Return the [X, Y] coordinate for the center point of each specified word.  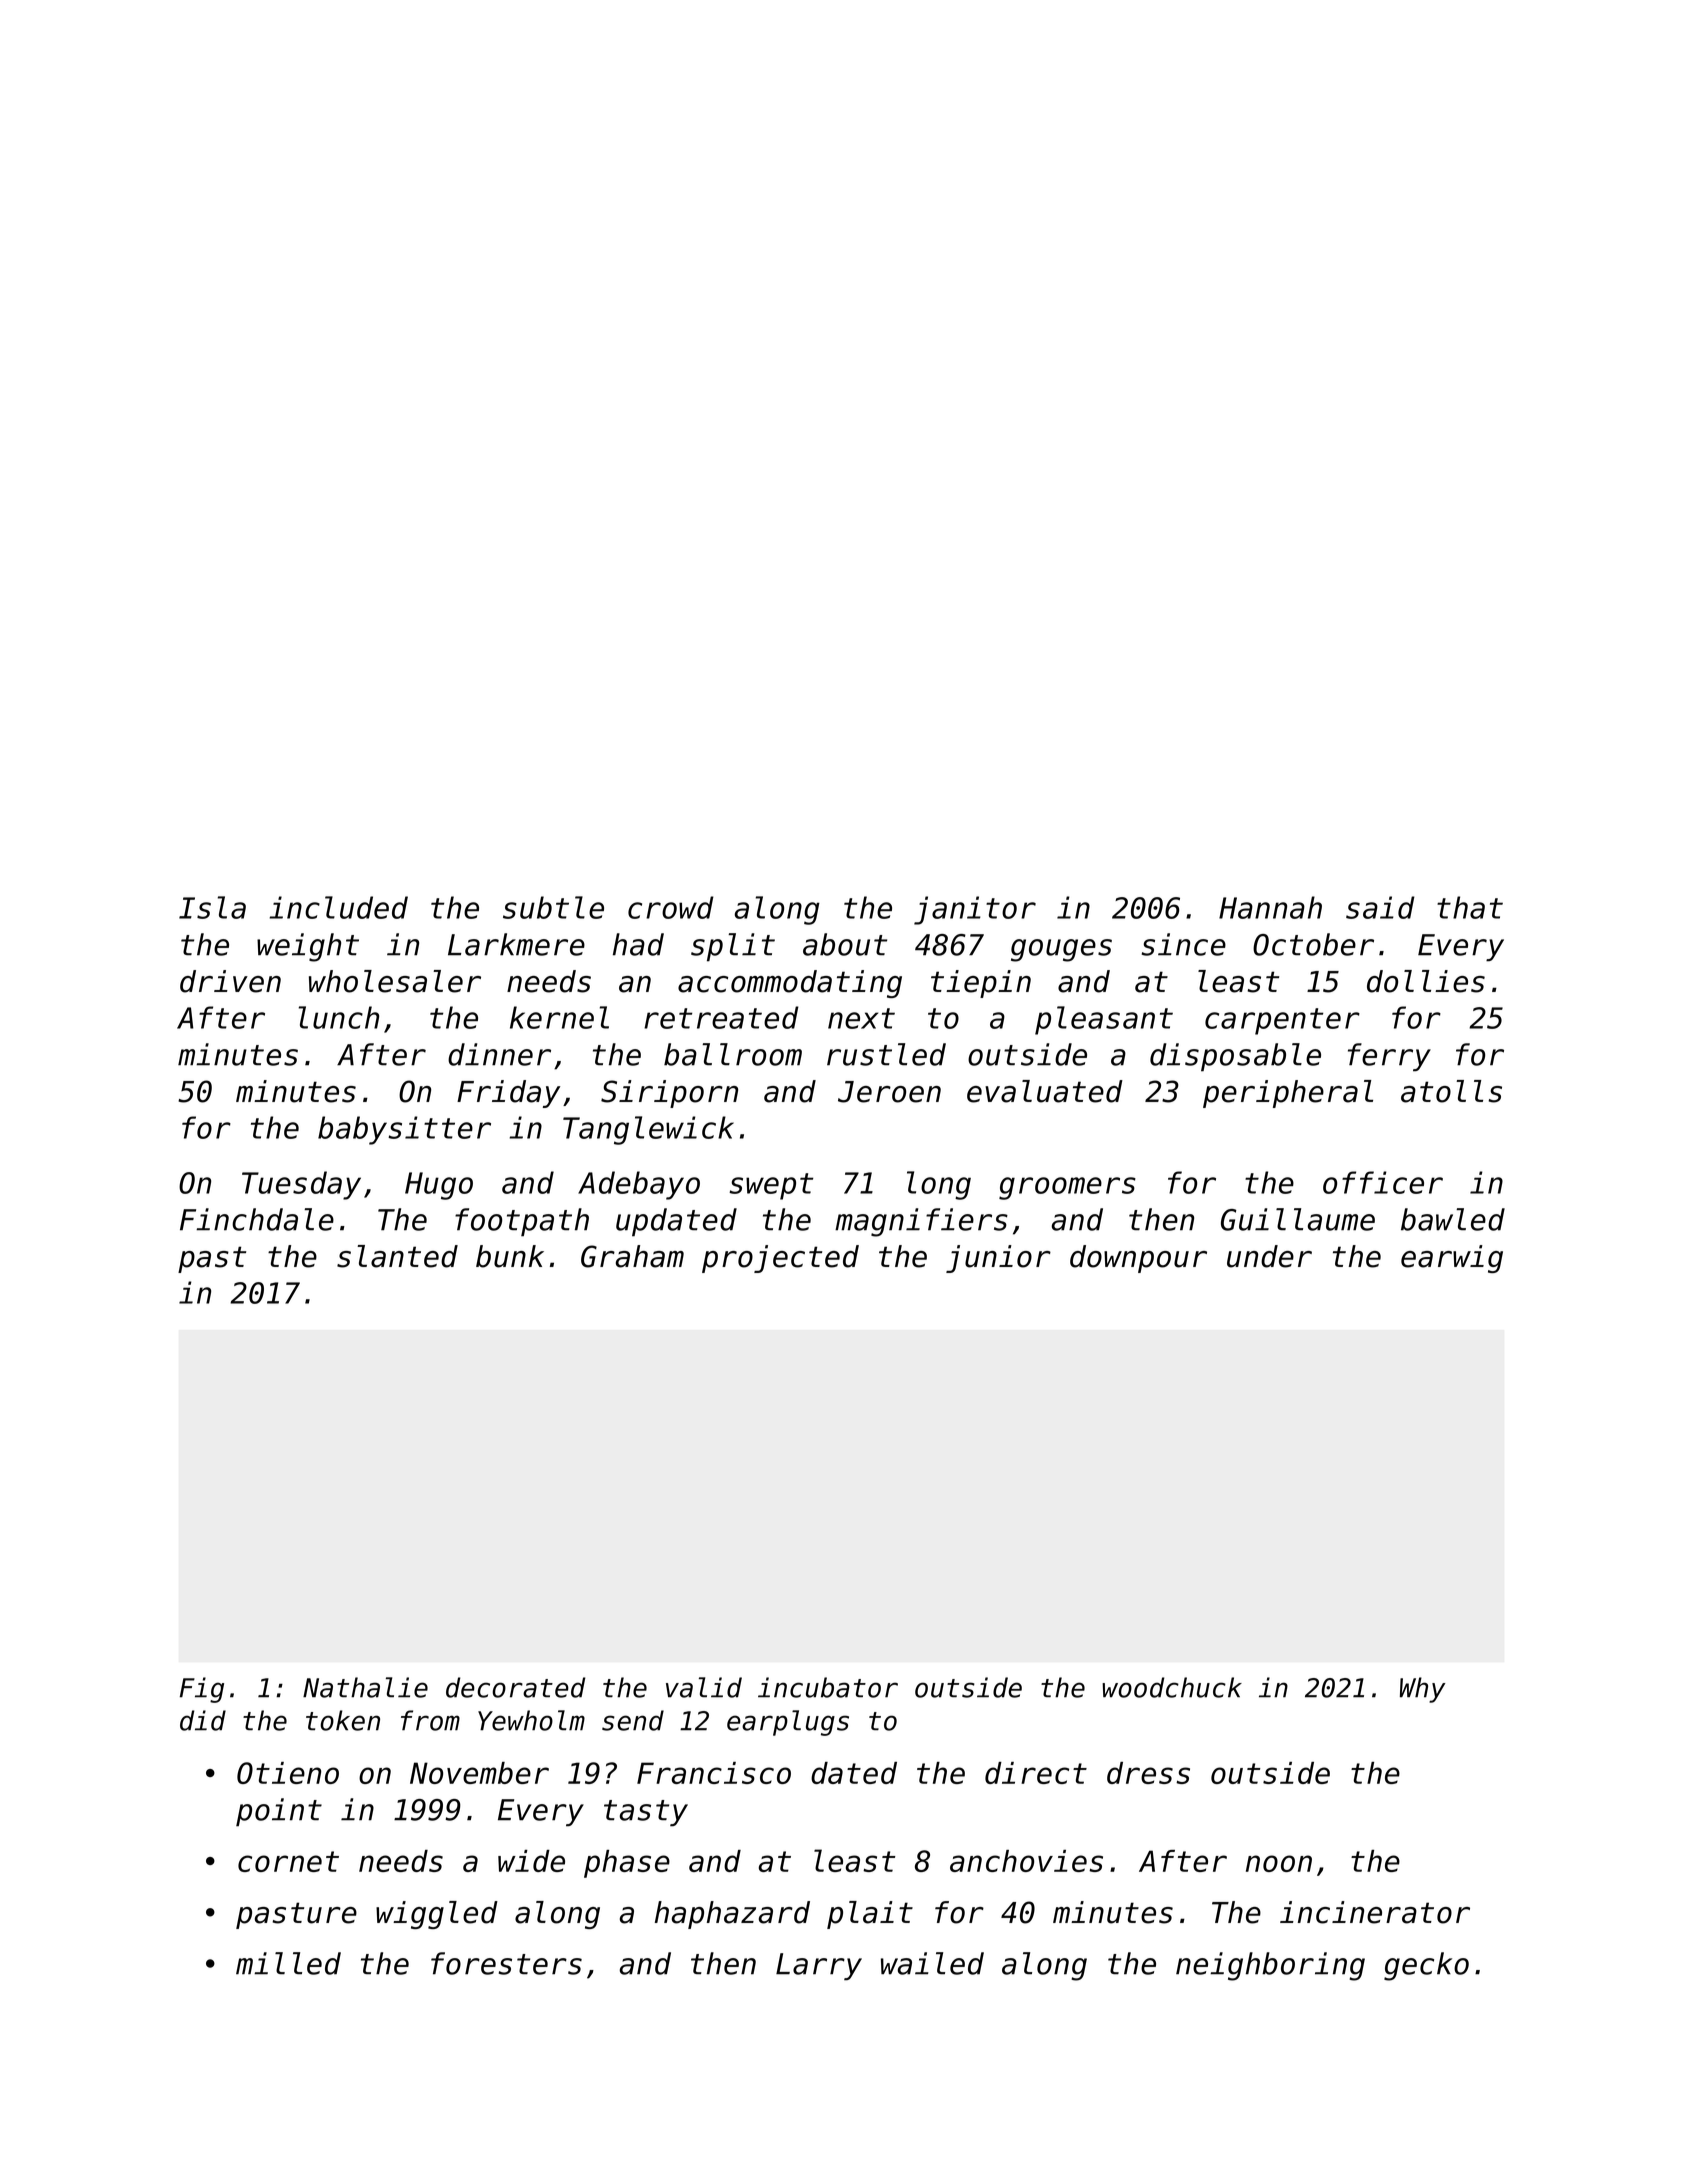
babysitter [404, 1130]
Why [1422, 1690]
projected [780, 1259]
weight [308, 947]
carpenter [1282, 1021]
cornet [288, 1861]
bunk [510, 1256]
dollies [1426, 981]
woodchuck [1172, 1687]
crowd [671, 907]
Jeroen [889, 1092]
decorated [516, 1687]
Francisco [714, 1773]
